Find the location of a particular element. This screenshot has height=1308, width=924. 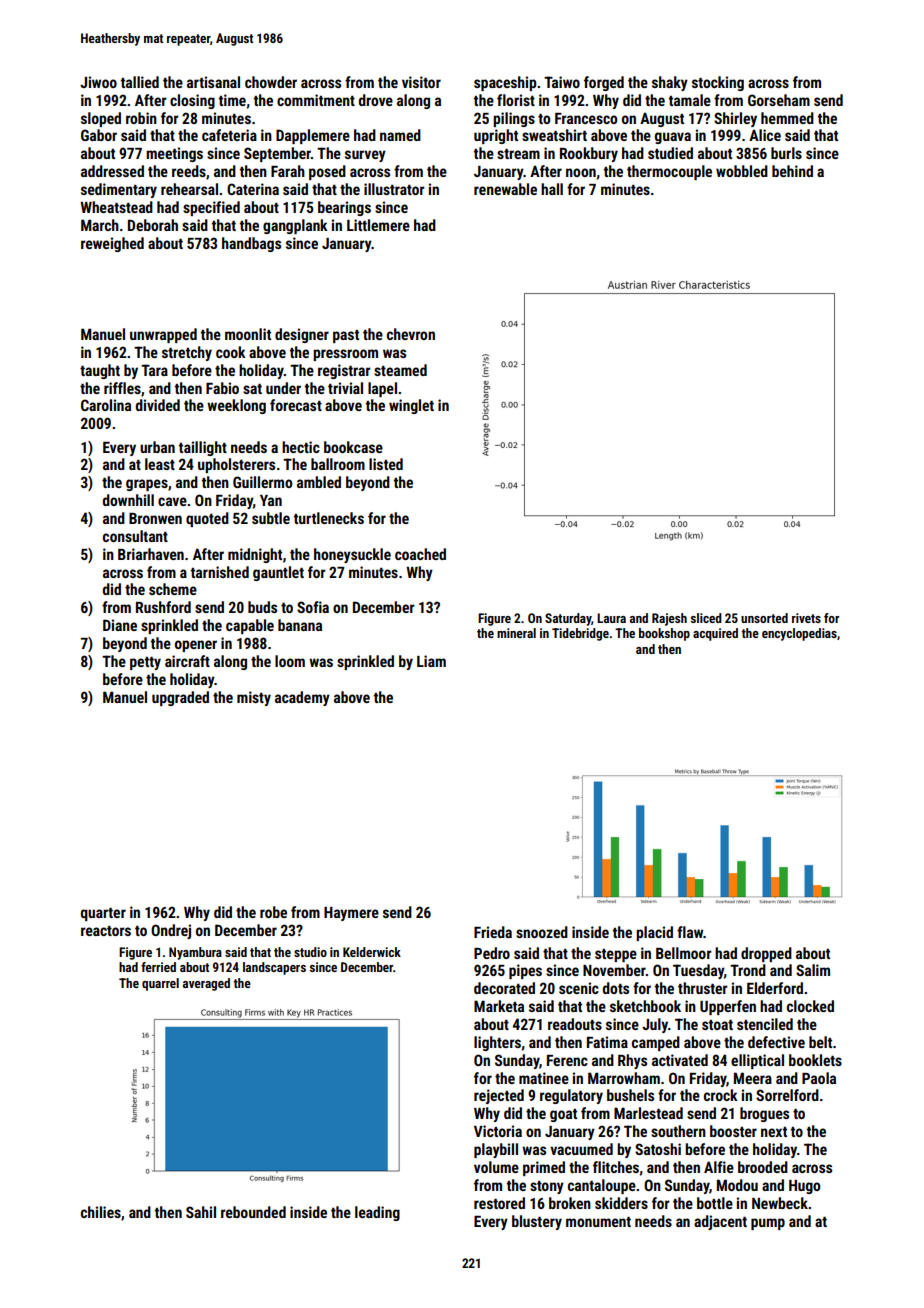

stoat is located at coordinates (717, 1025).
